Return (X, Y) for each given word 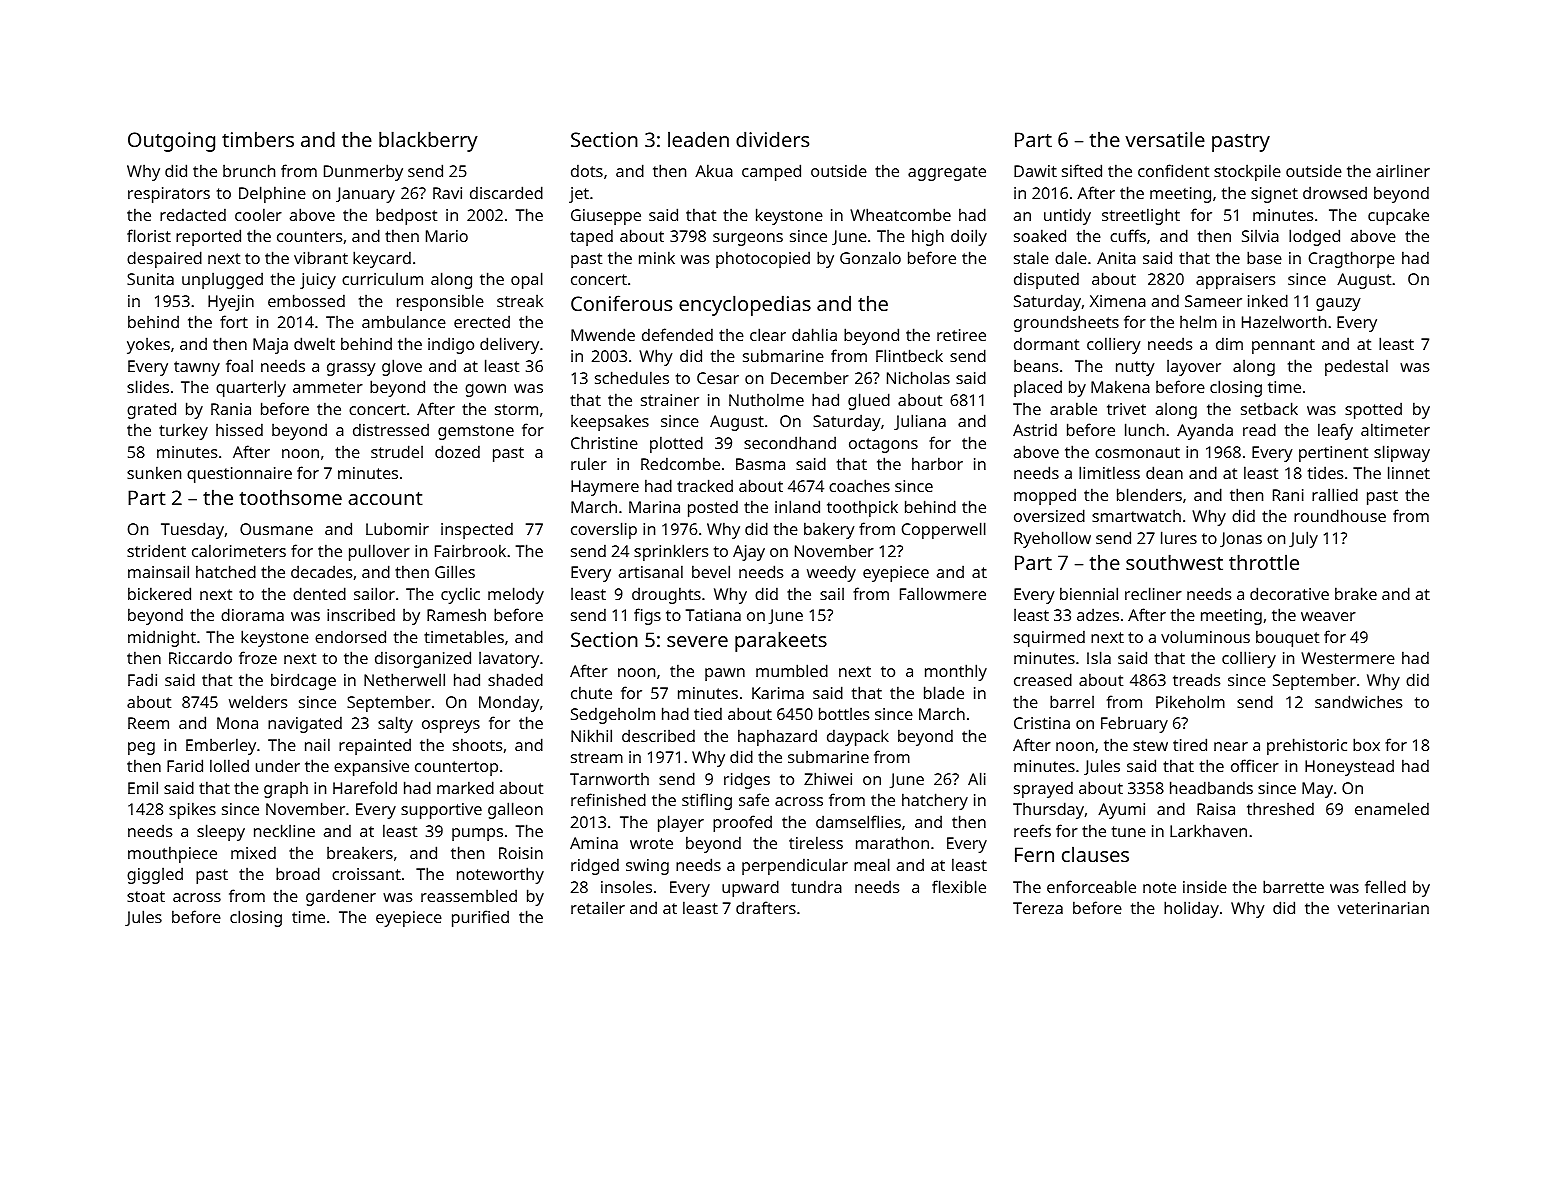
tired (1190, 744)
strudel (397, 451)
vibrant (321, 257)
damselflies (858, 821)
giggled (155, 875)
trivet (1126, 409)
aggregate (947, 173)
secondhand (790, 442)
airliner (1403, 170)
